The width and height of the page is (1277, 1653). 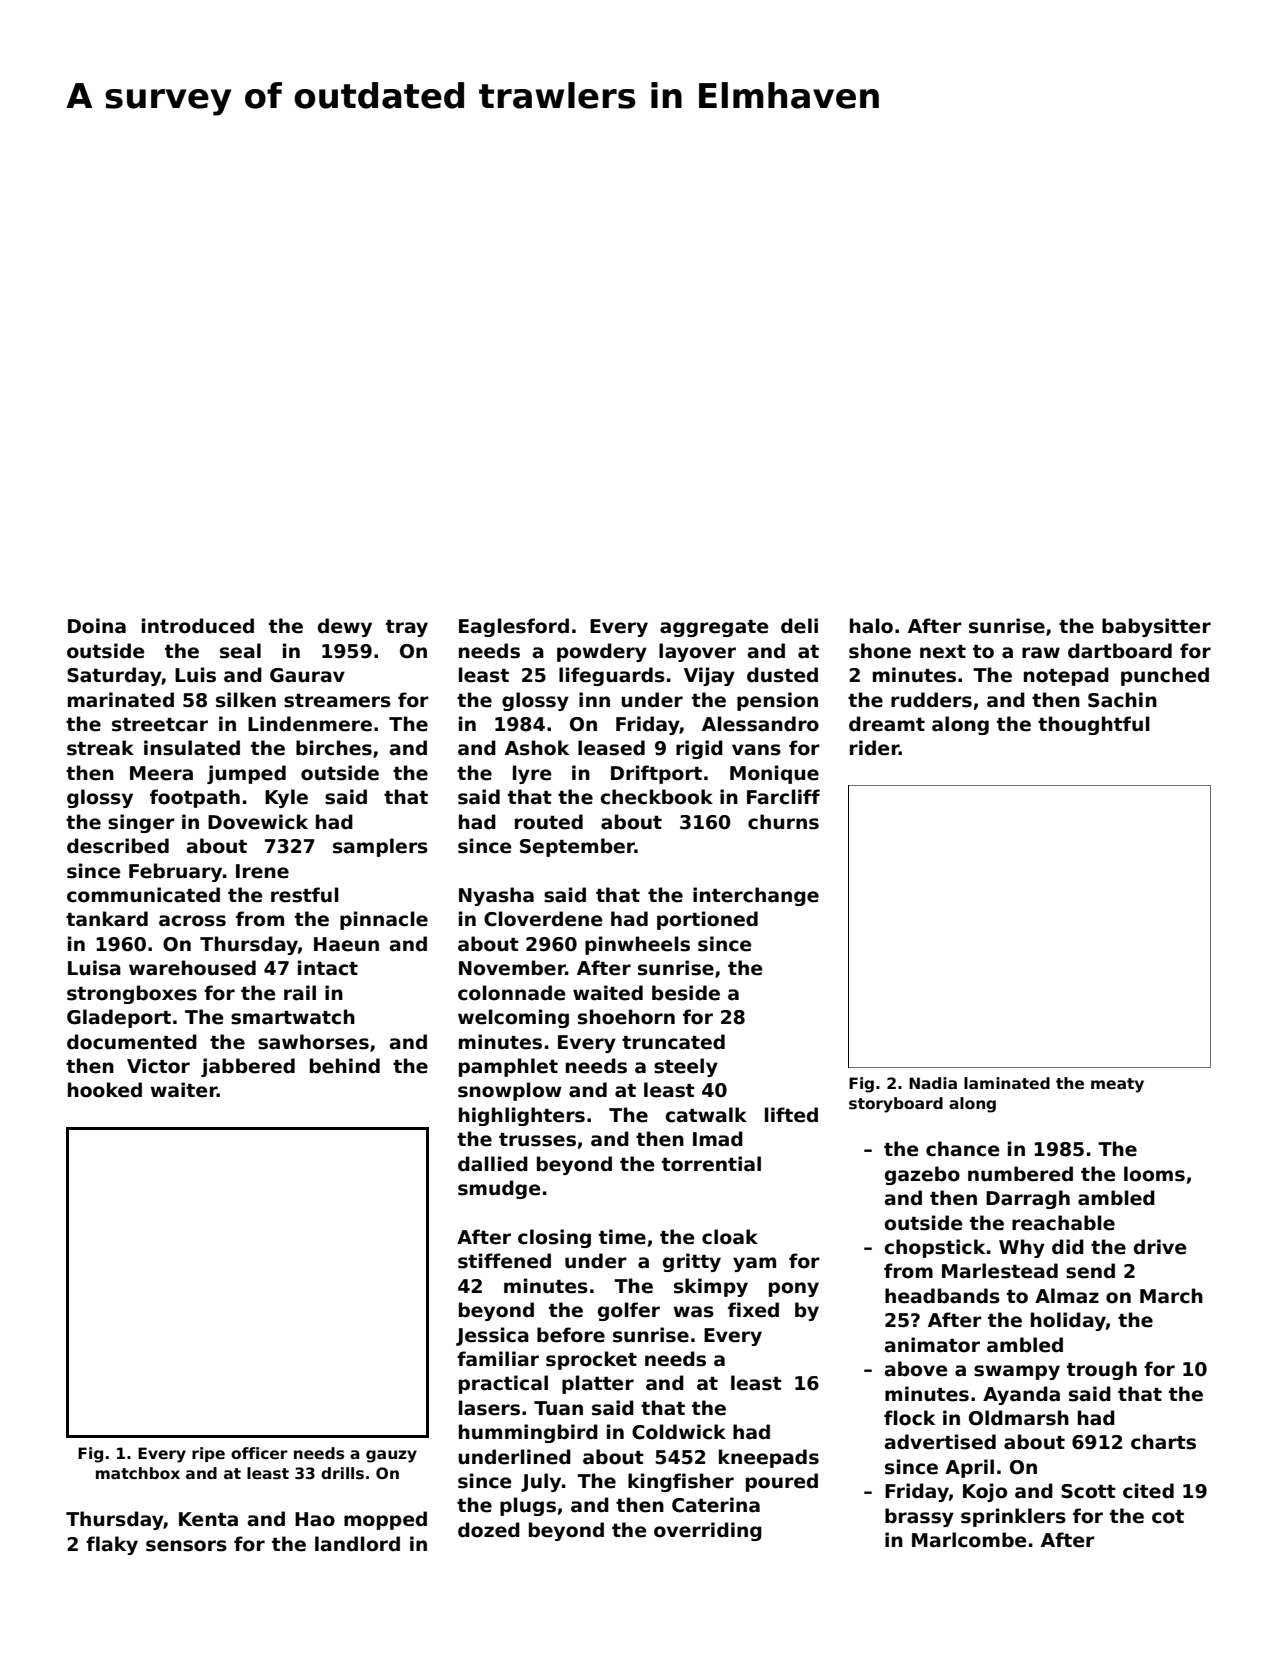 What do you see at coordinates (492, 1336) in the page?
I see `Jessica` at bounding box center [492, 1336].
